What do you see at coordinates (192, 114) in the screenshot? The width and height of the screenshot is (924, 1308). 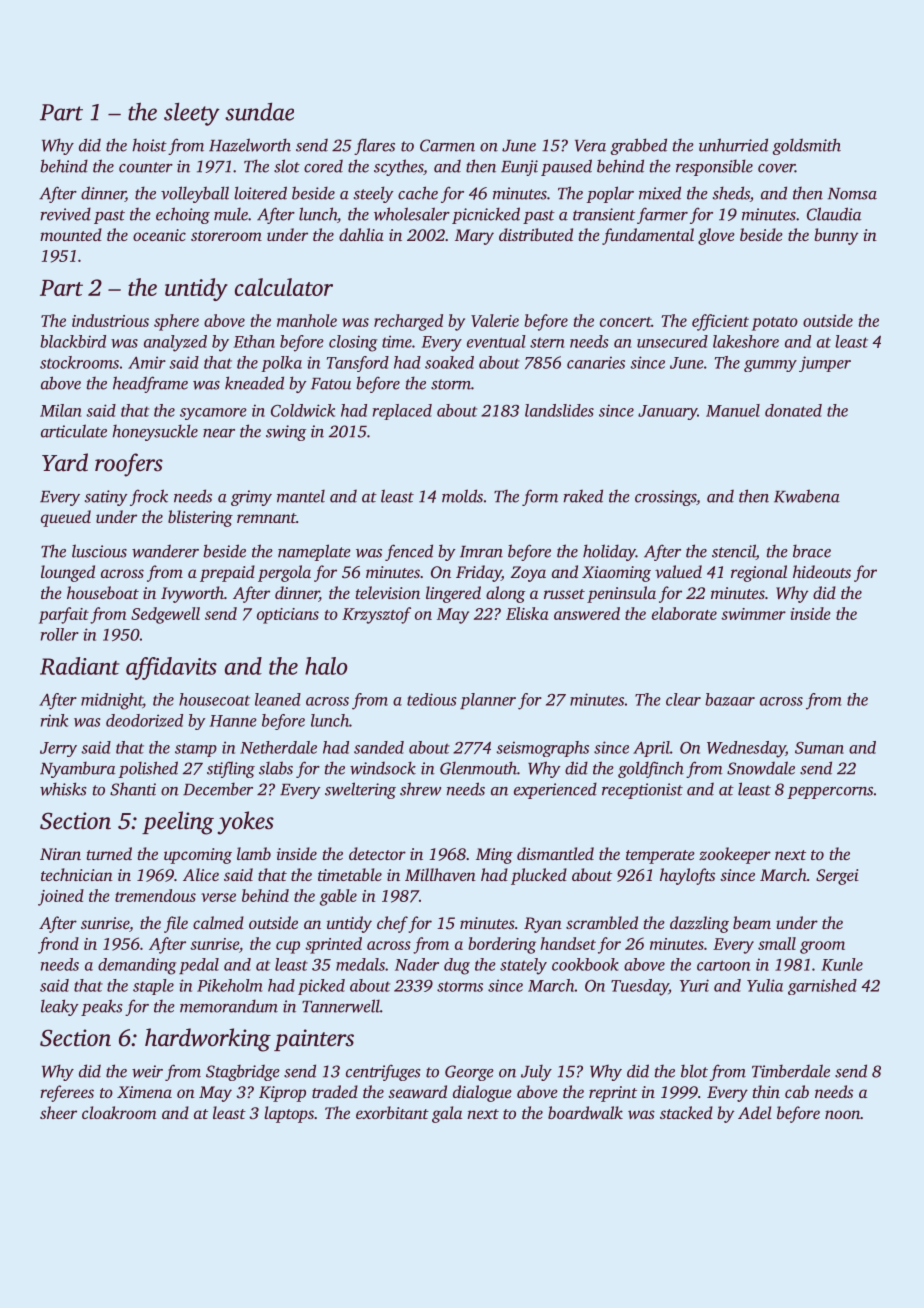 I see `sleety` at bounding box center [192, 114].
